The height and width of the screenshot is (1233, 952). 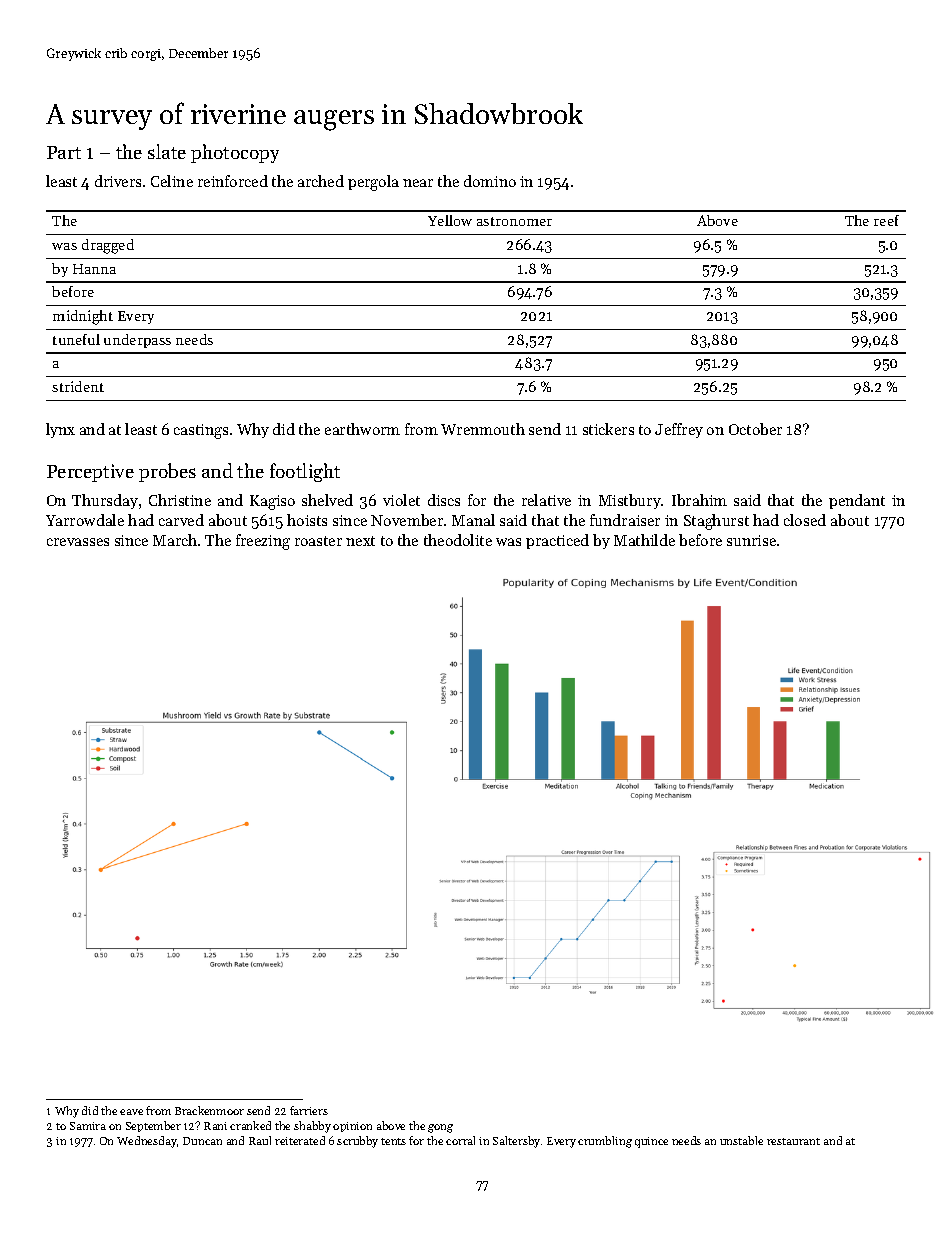 What do you see at coordinates (235, 153) in the screenshot?
I see `photocopy` at bounding box center [235, 153].
